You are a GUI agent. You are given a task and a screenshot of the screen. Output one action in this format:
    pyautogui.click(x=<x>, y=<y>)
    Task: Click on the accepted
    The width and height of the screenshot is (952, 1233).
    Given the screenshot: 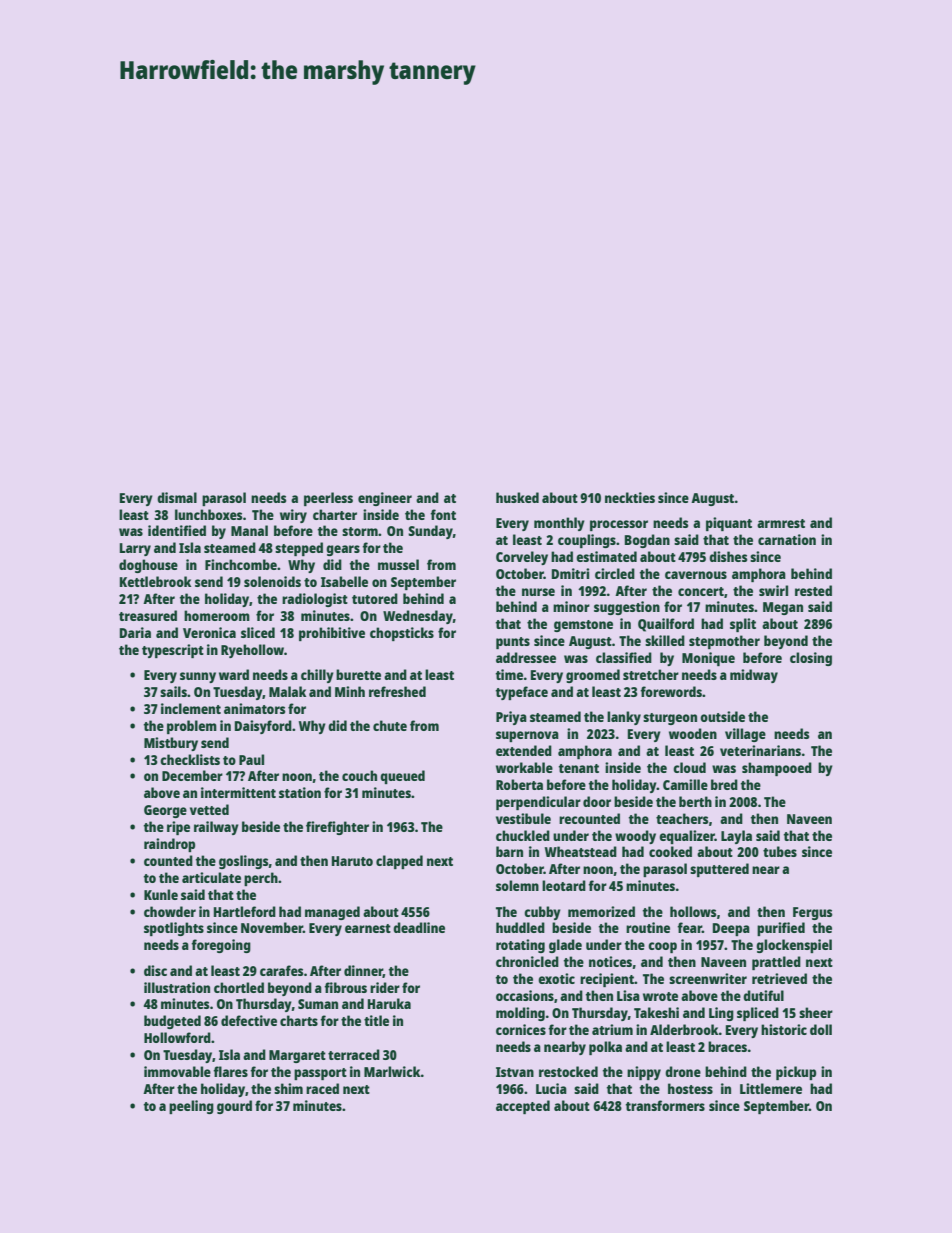 What is the action you would take?
    pyautogui.click(x=523, y=1107)
